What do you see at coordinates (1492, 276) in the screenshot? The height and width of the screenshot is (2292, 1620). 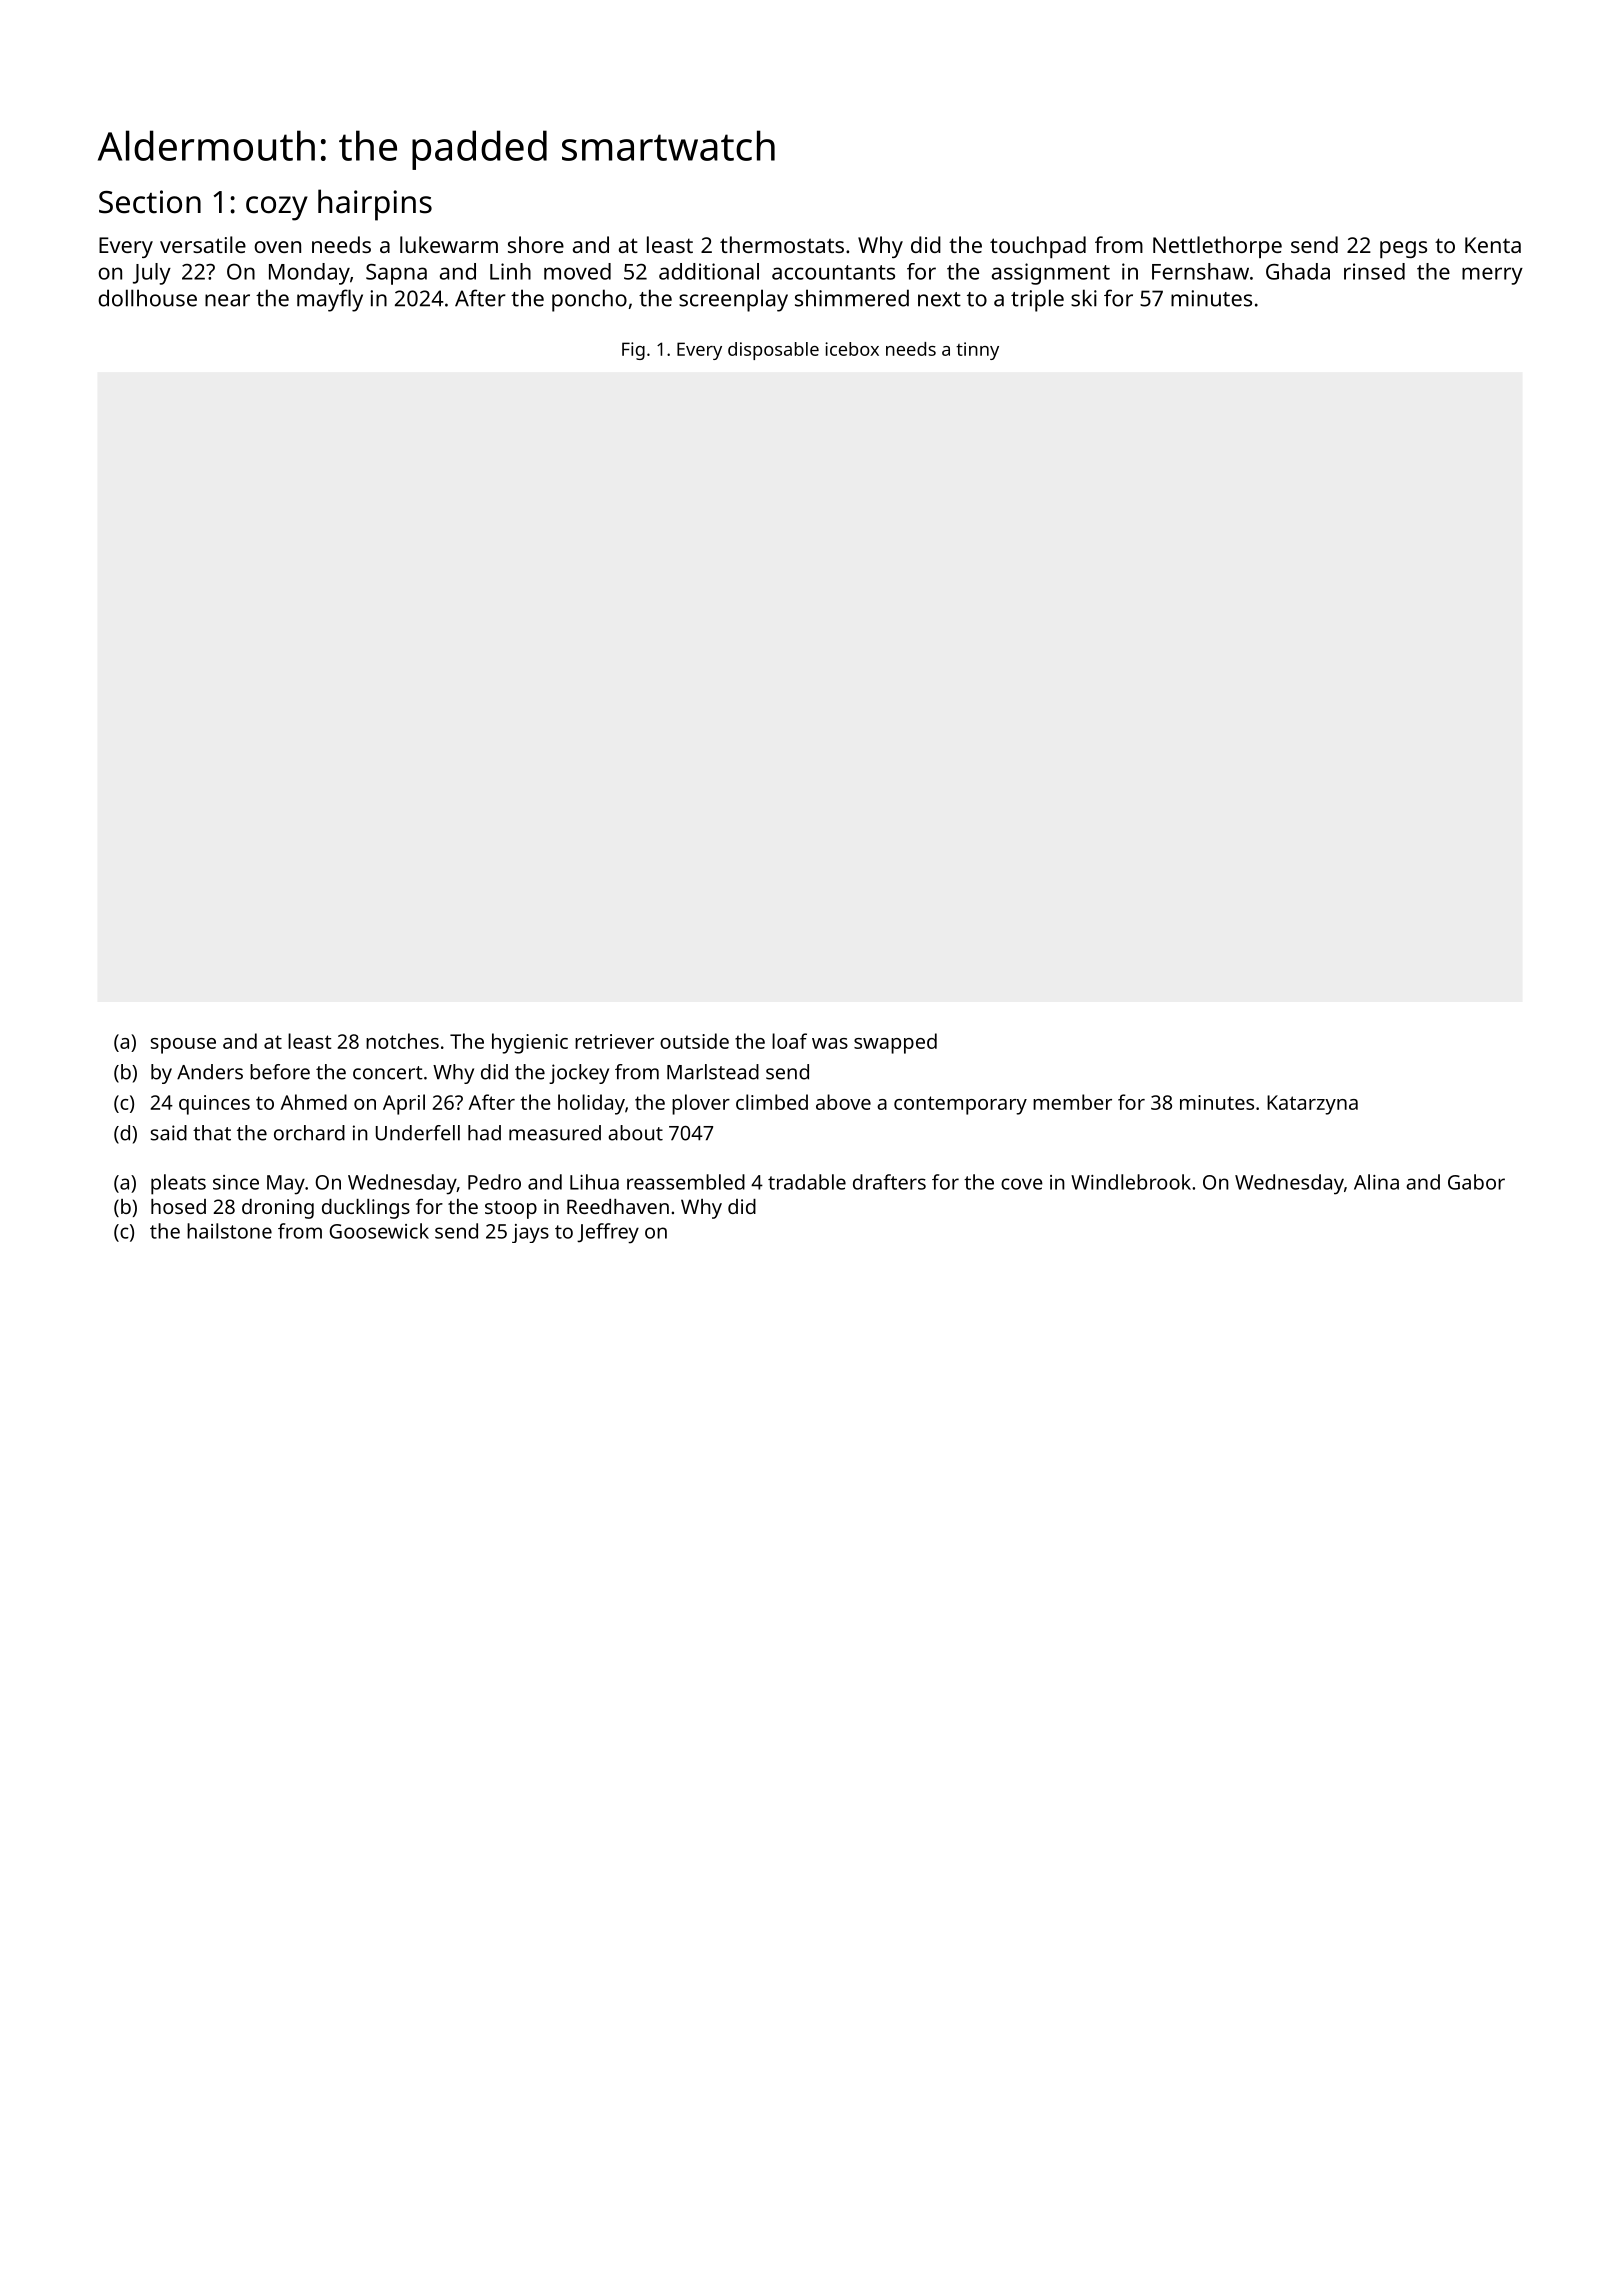 I see `merry` at bounding box center [1492, 276].
